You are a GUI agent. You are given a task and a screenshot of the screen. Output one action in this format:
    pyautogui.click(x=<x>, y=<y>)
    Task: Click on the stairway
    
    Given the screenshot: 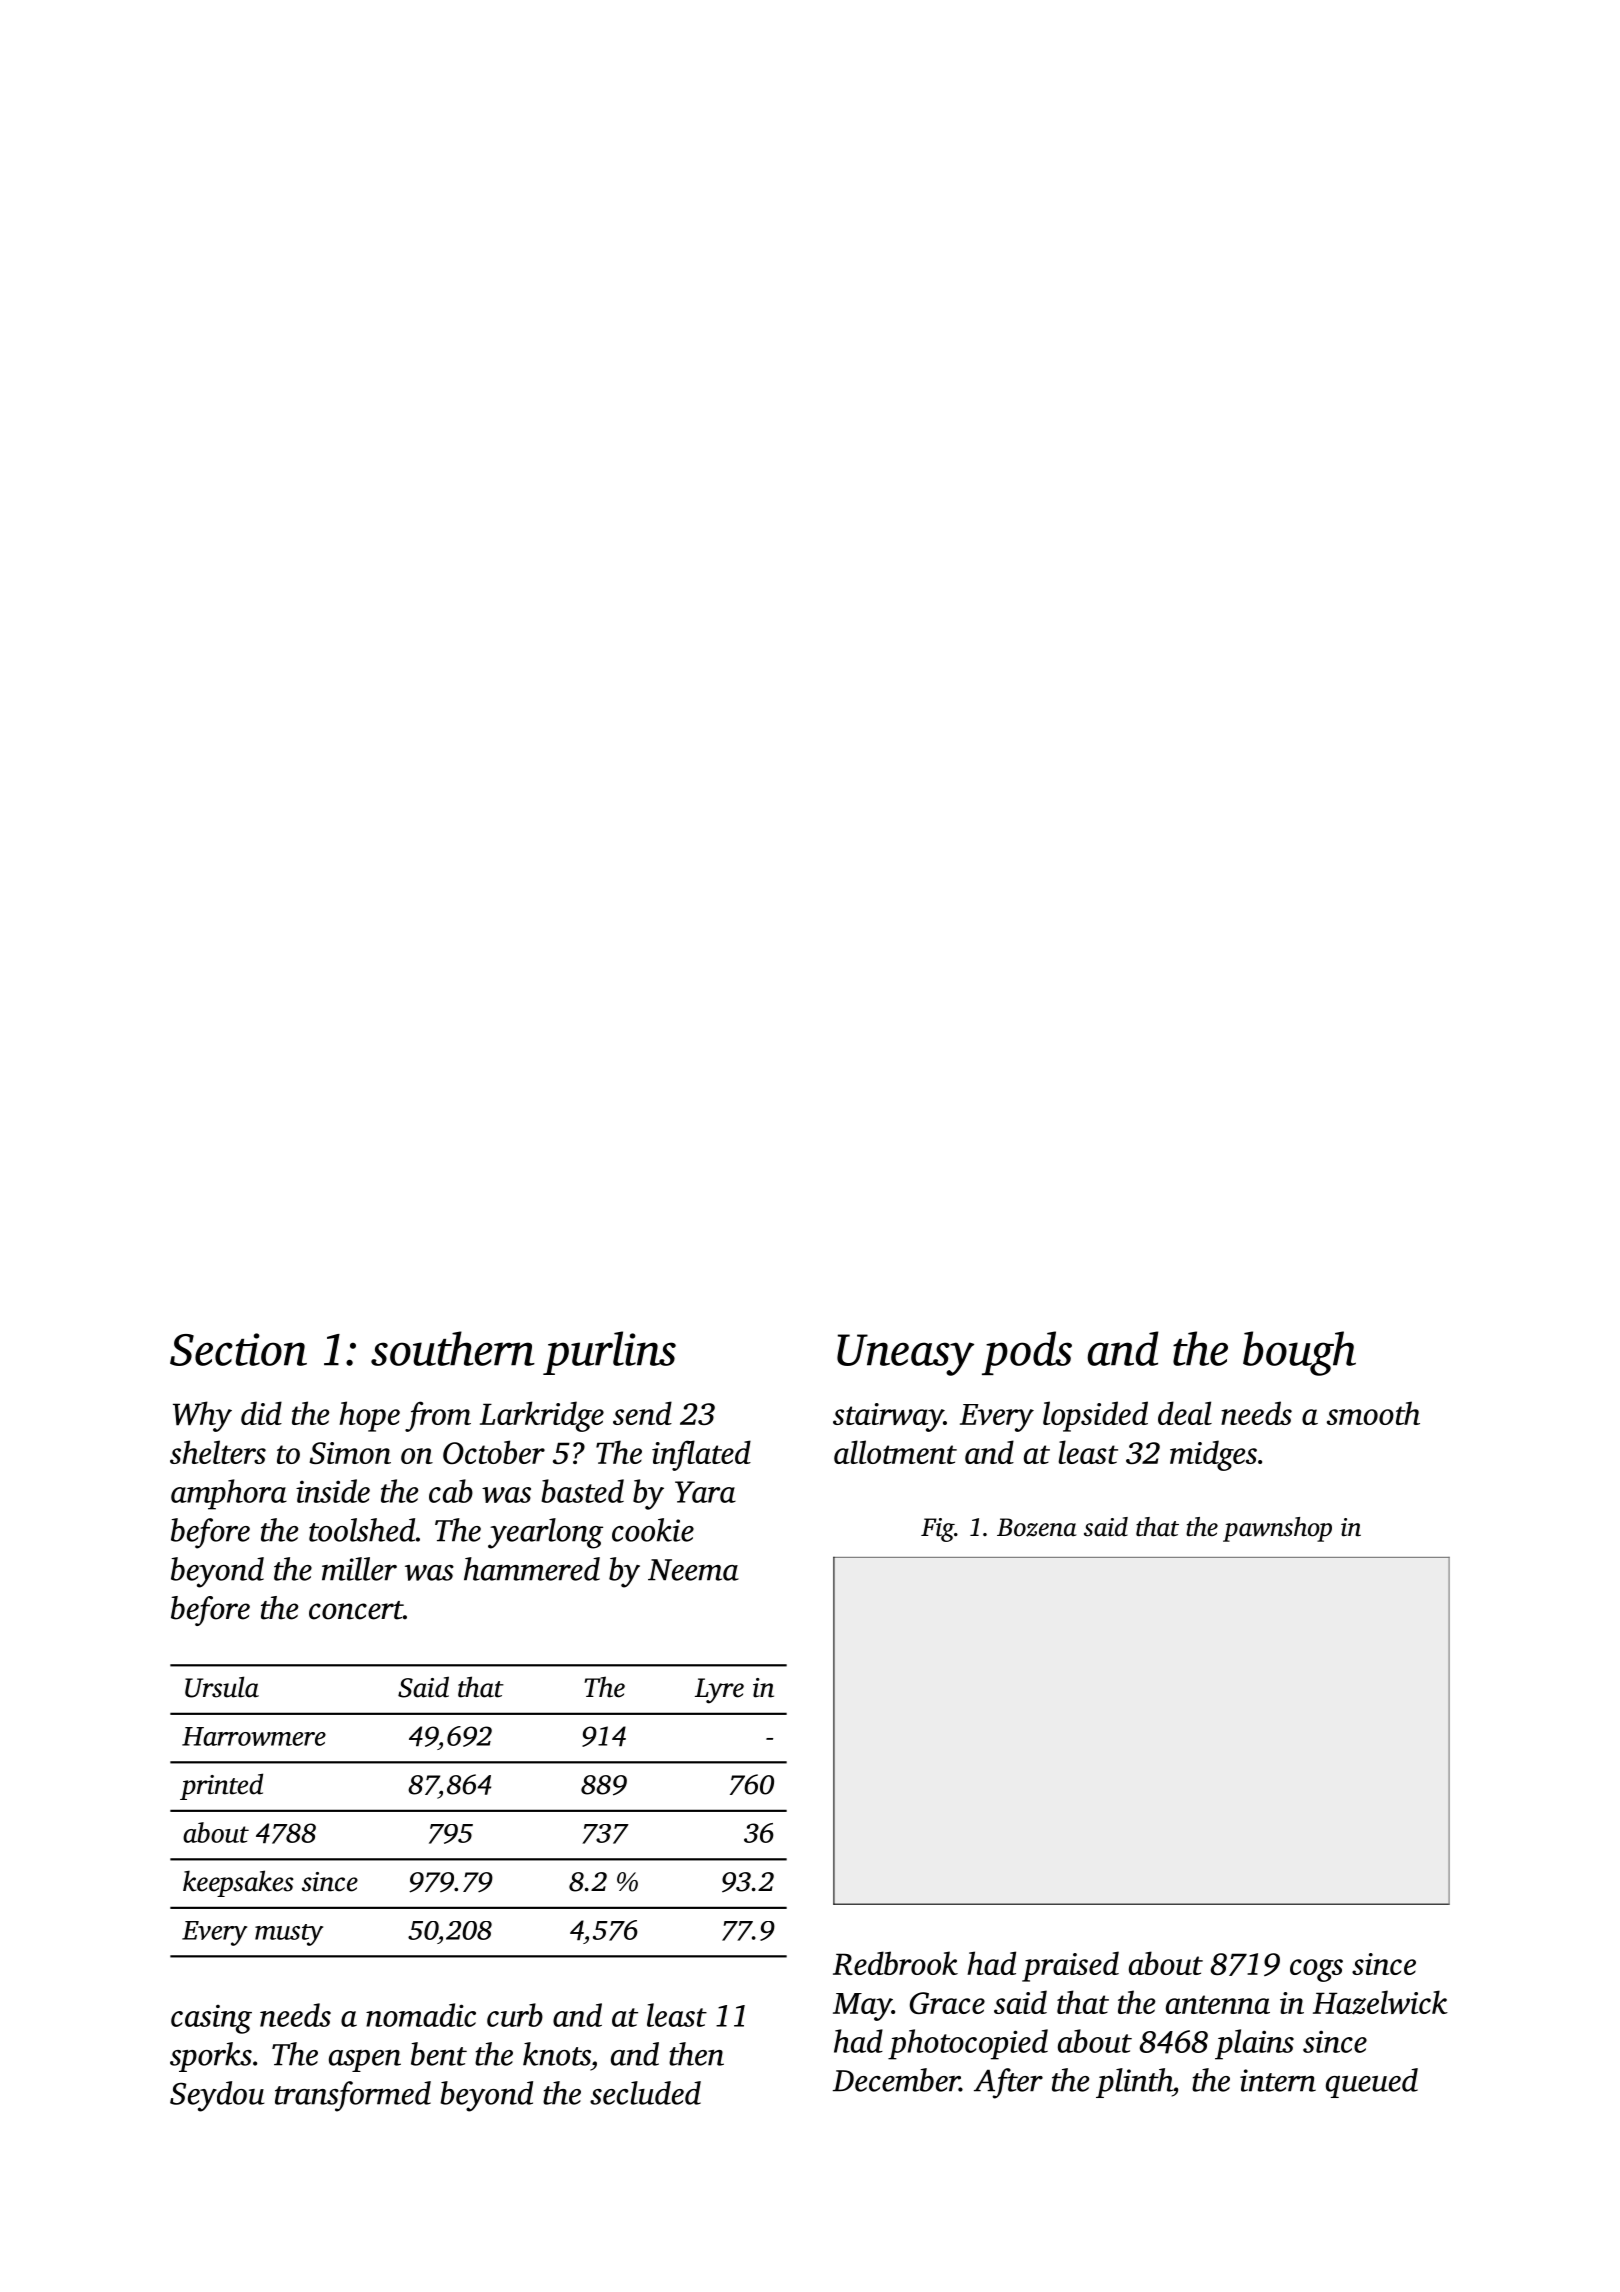 What is the action you would take?
    pyautogui.click(x=888, y=1417)
